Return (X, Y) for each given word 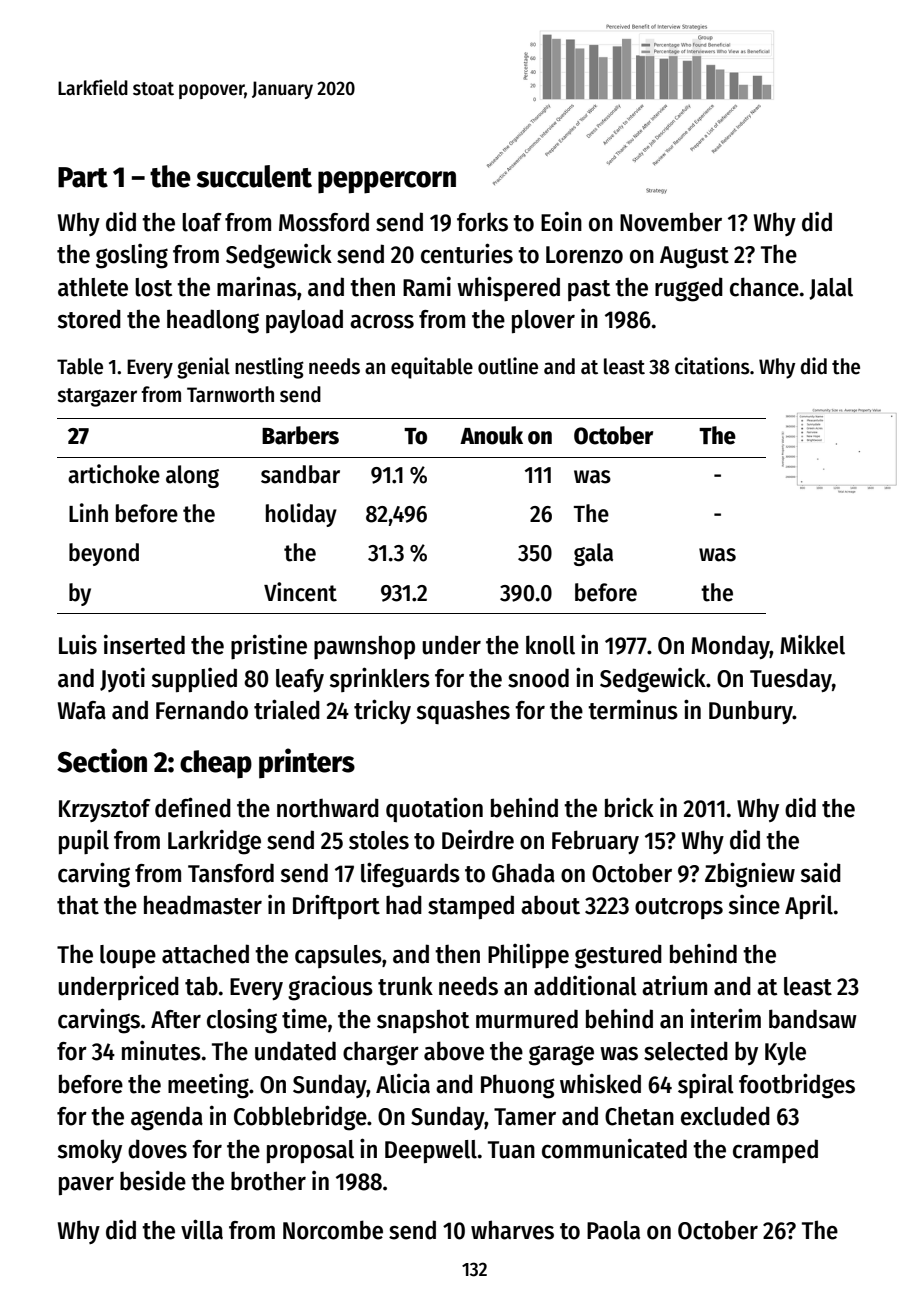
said (821, 872)
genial (203, 368)
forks (482, 222)
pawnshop (364, 647)
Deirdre (478, 840)
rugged (689, 289)
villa (202, 1229)
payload (304, 321)
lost (154, 287)
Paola (613, 1230)
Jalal (831, 289)
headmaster (203, 905)
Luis (78, 644)
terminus (633, 709)
